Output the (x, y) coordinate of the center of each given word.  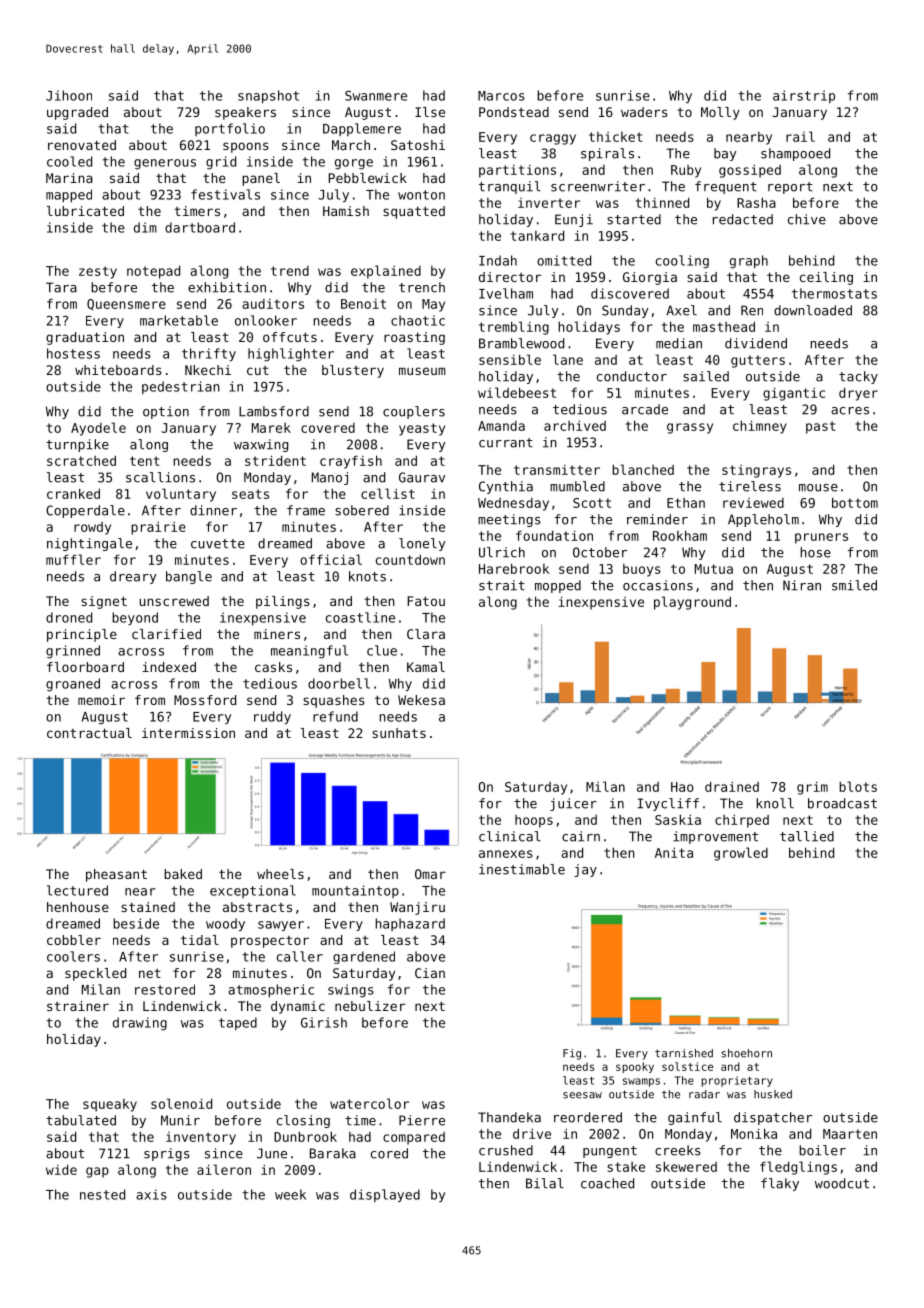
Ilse (430, 112)
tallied (807, 836)
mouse (818, 488)
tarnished (684, 1053)
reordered (588, 1117)
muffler (73, 559)
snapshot (268, 97)
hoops (534, 821)
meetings (509, 520)
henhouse (78, 907)
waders (644, 112)
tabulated (81, 1120)
